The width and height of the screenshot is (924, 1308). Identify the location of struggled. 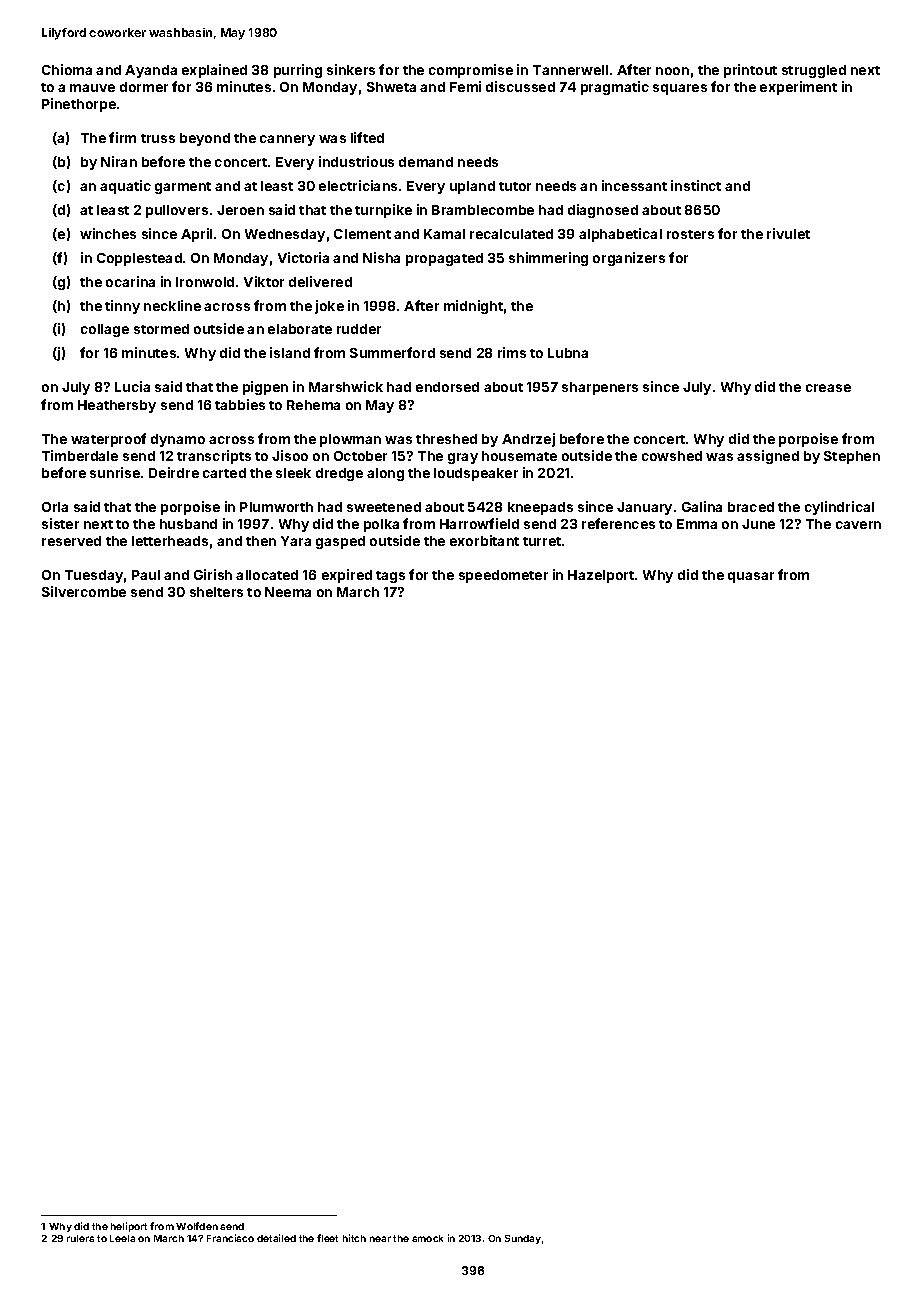
(814, 71).
